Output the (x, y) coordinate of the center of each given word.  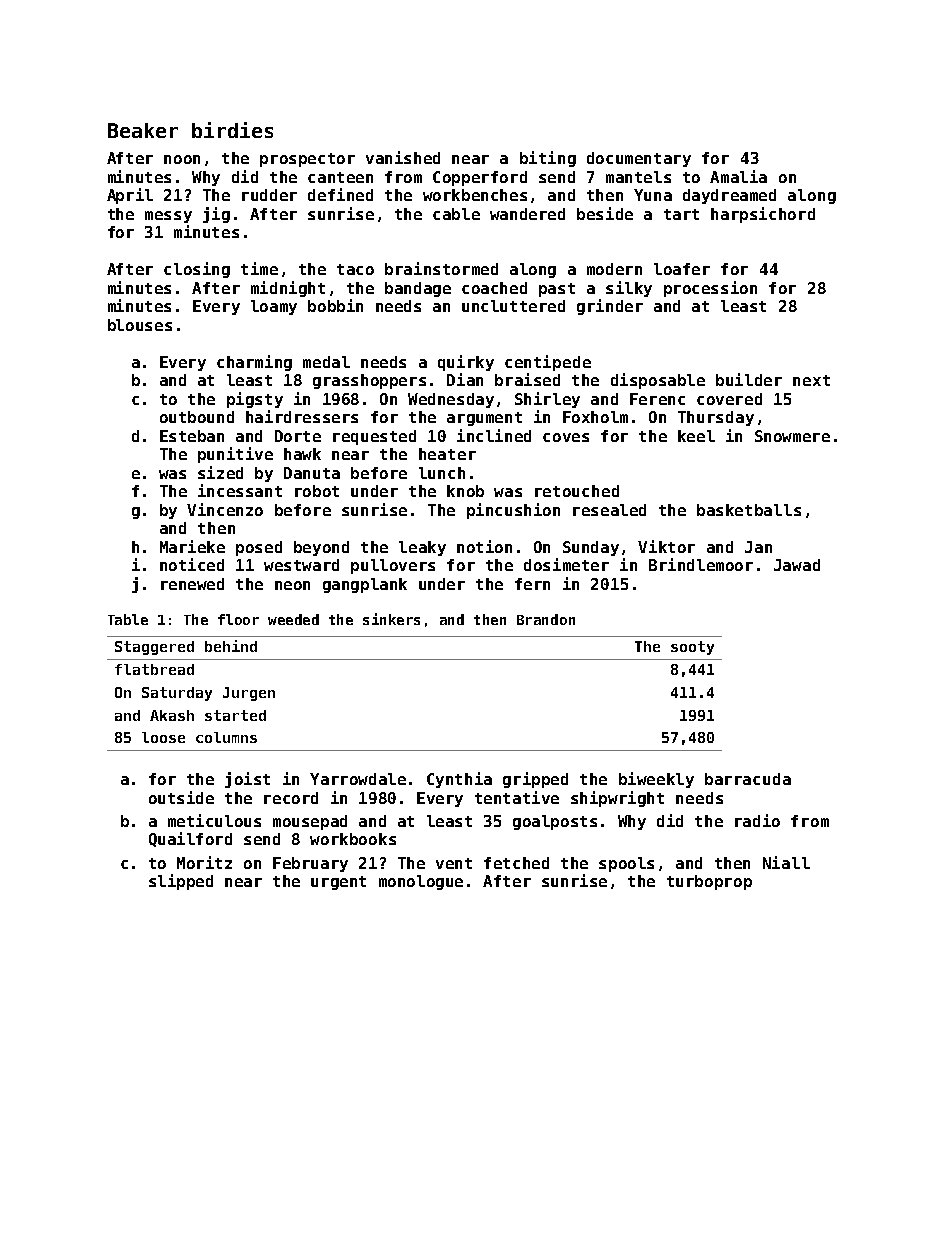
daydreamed (729, 196)
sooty (692, 648)
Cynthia (459, 780)
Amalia (738, 176)
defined (340, 194)
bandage (418, 289)
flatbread (154, 669)
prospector (307, 160)
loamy (274, 307)
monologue (421, 882)
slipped (181, 882)
